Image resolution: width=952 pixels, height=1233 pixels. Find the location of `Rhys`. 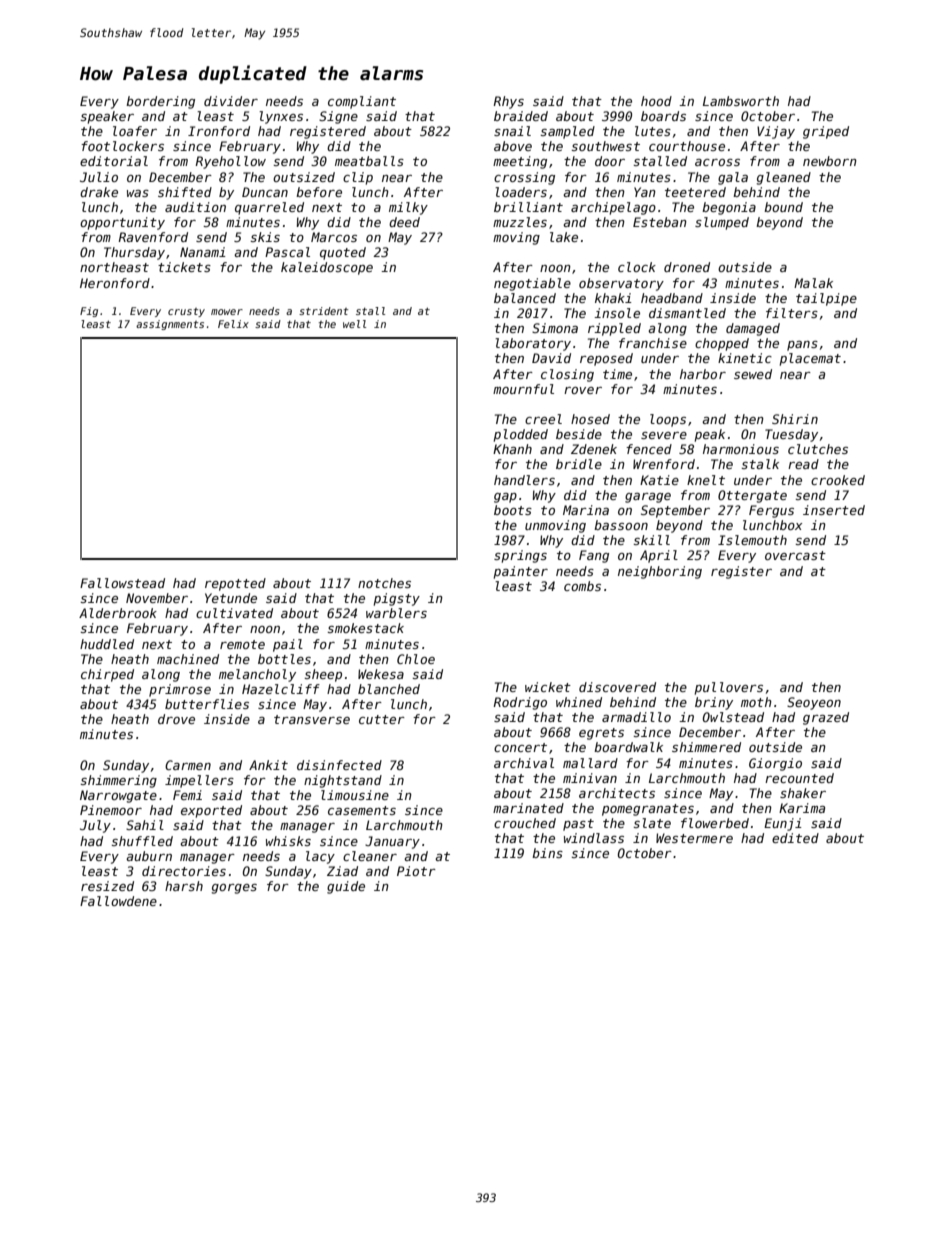

Rhys is located at coordinates (508, 102).
